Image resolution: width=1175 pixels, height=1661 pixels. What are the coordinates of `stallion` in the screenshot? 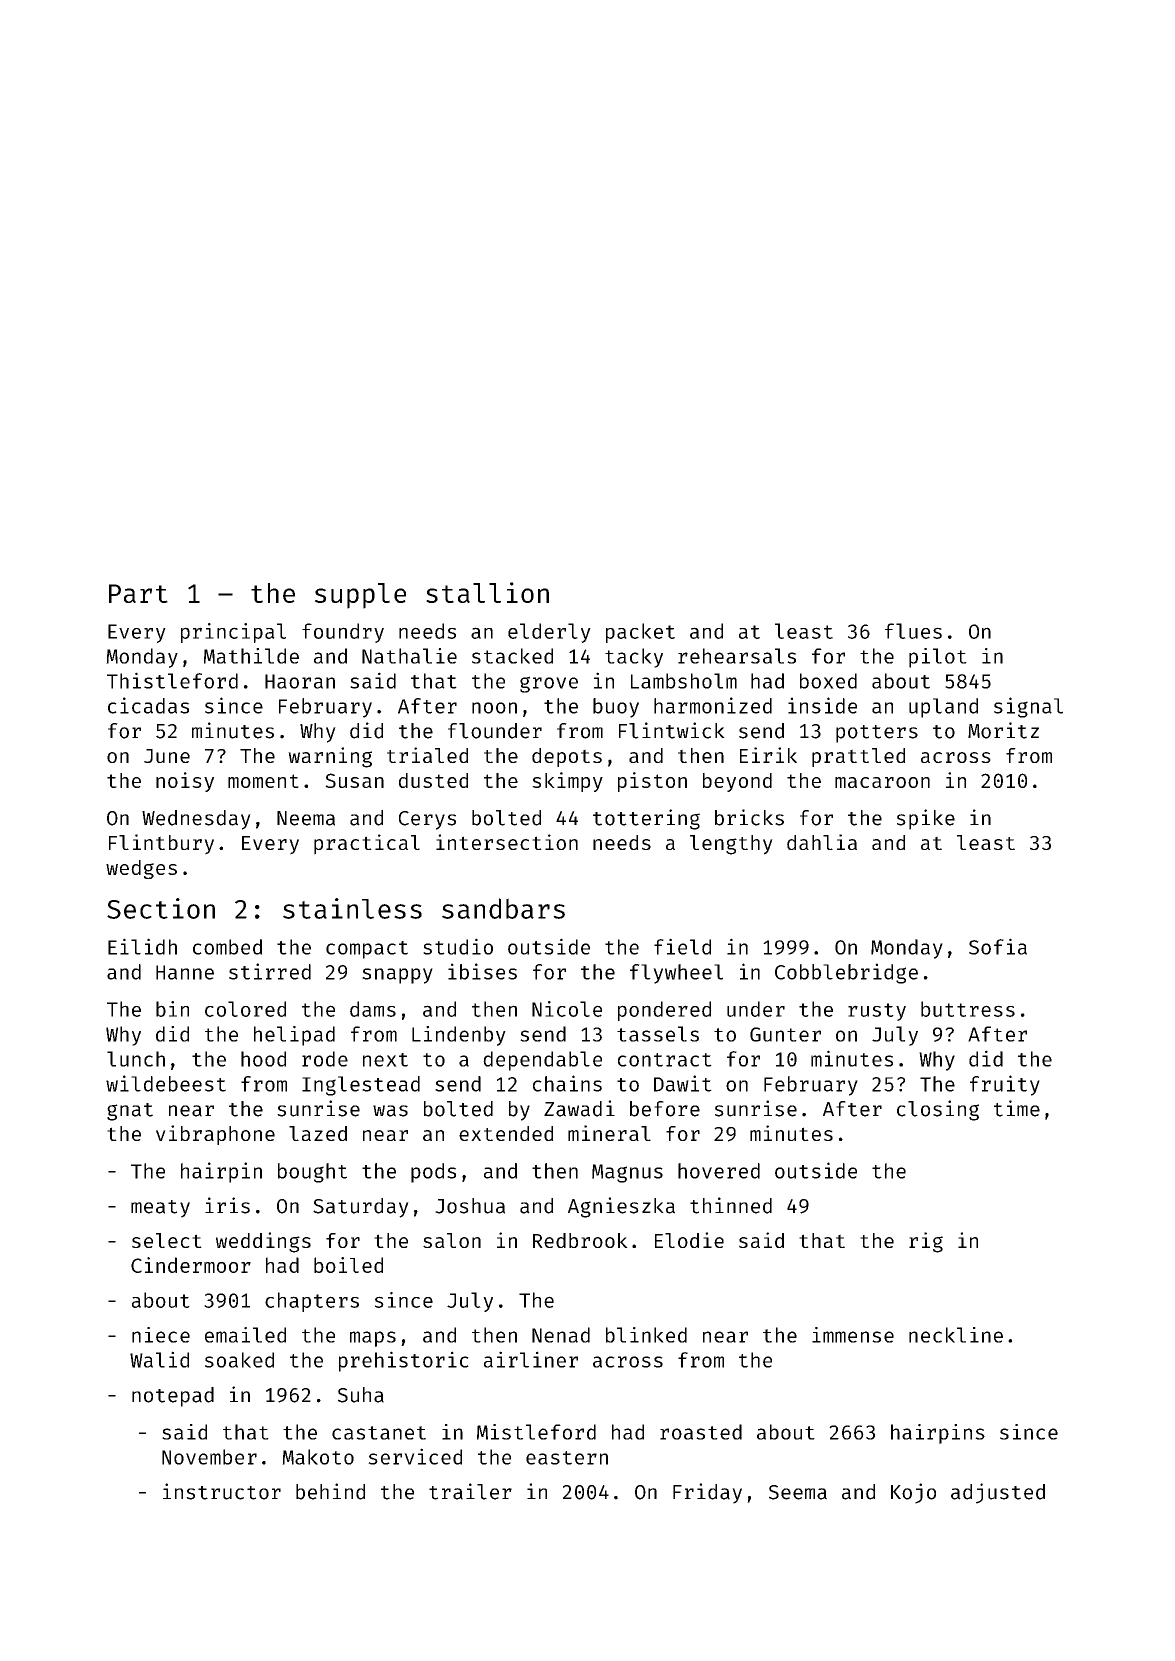 It's located at (487, 592).
